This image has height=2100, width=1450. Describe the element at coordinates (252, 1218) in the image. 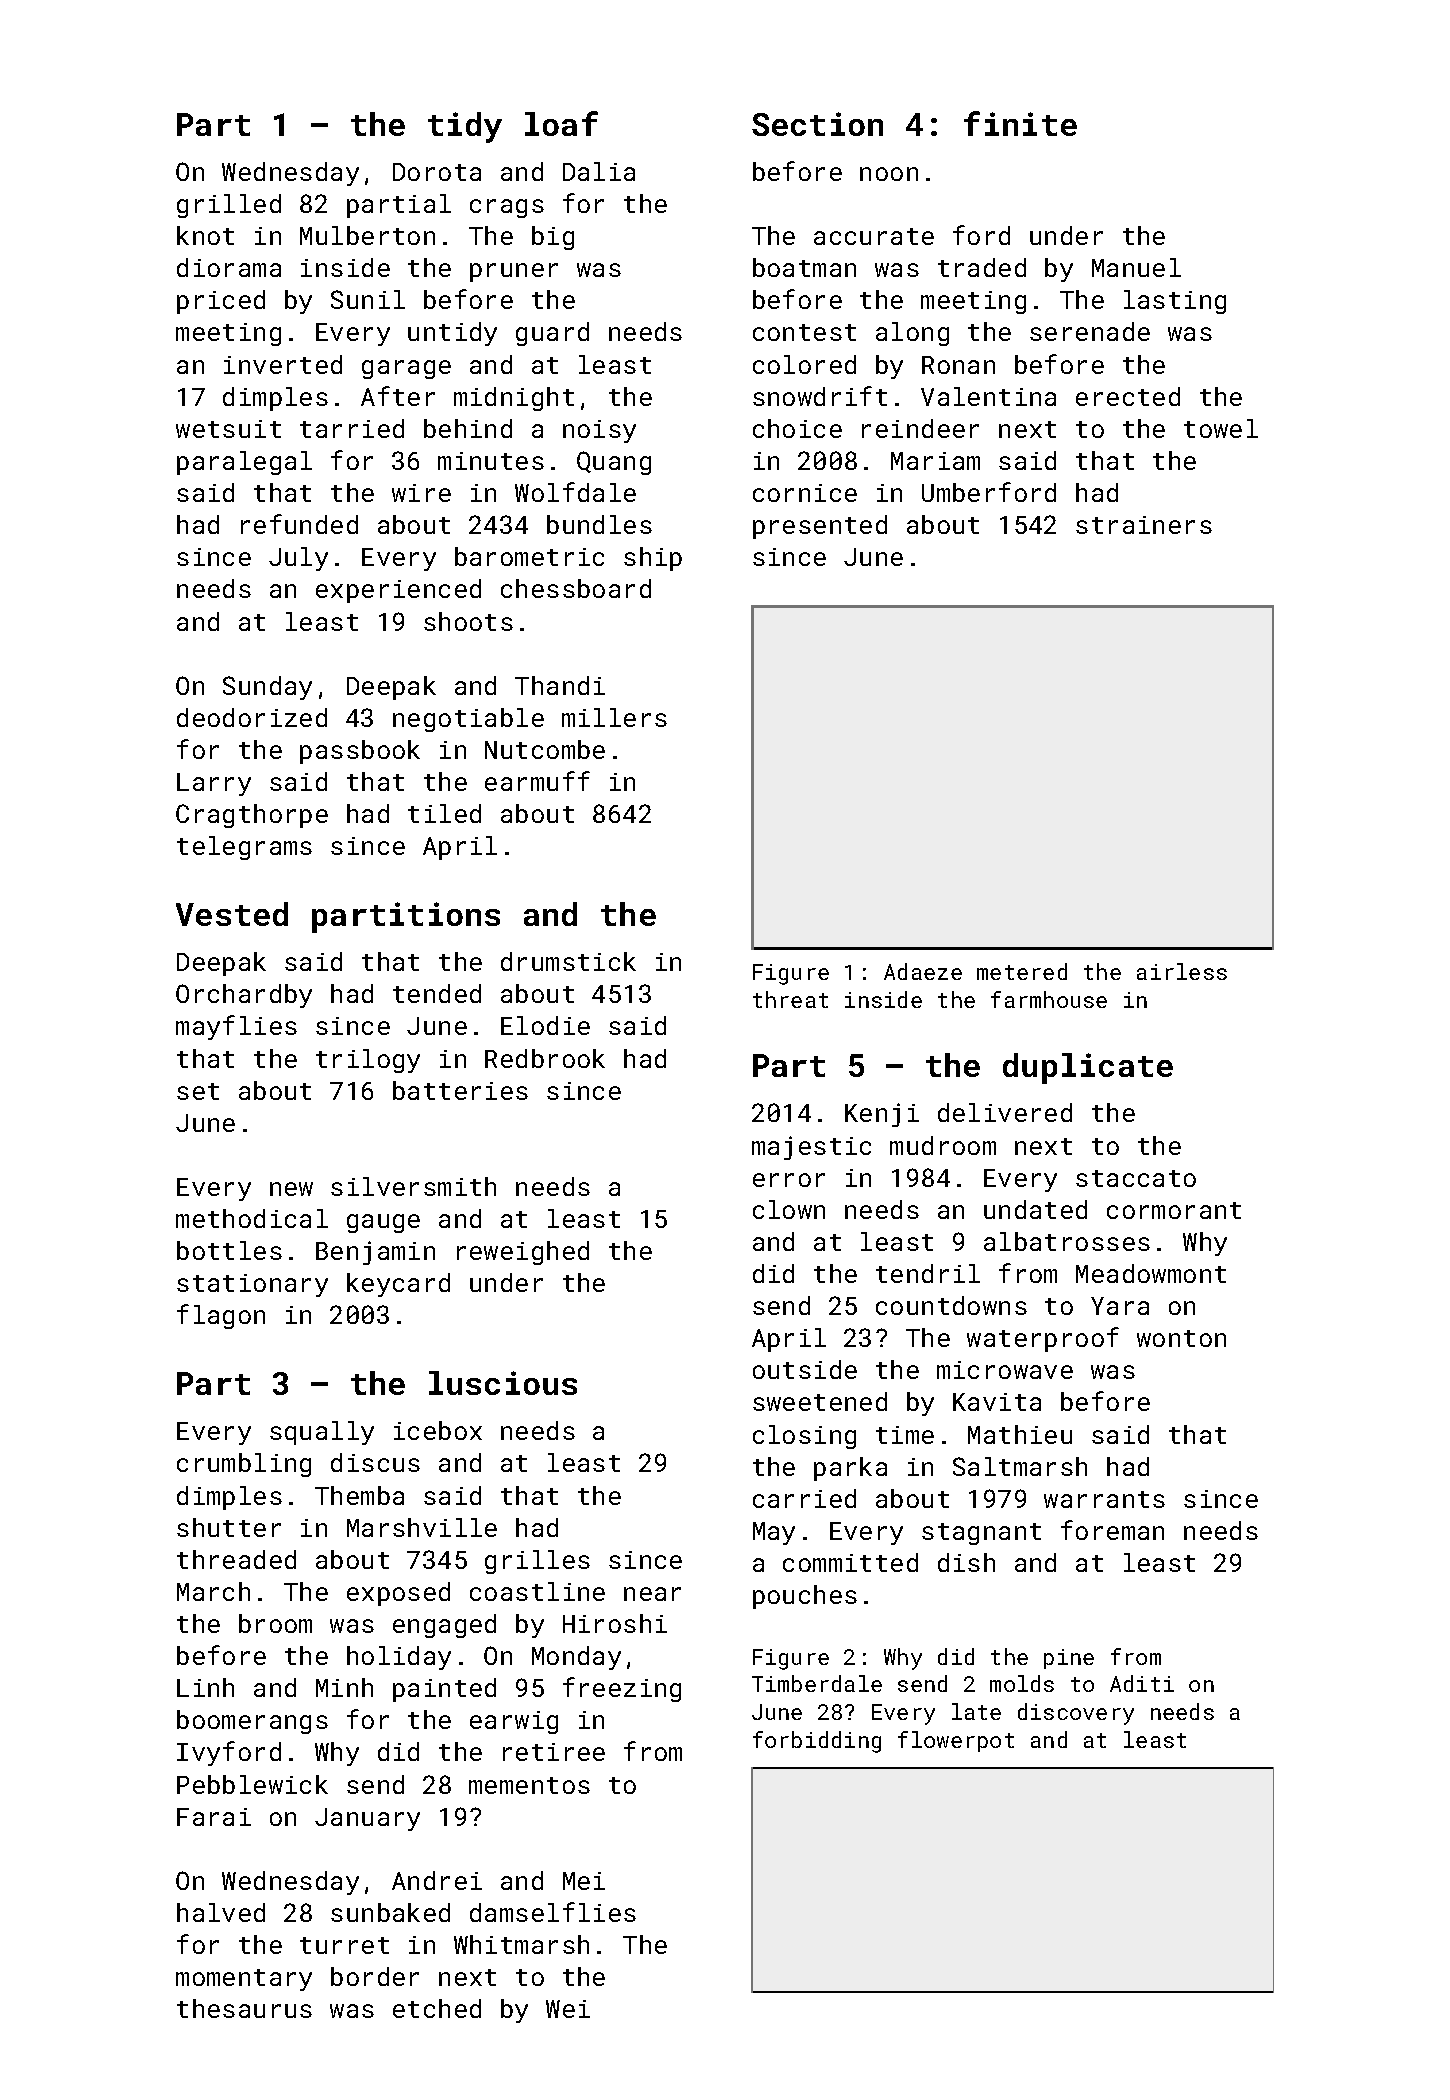

I see `methodical` at that location.
